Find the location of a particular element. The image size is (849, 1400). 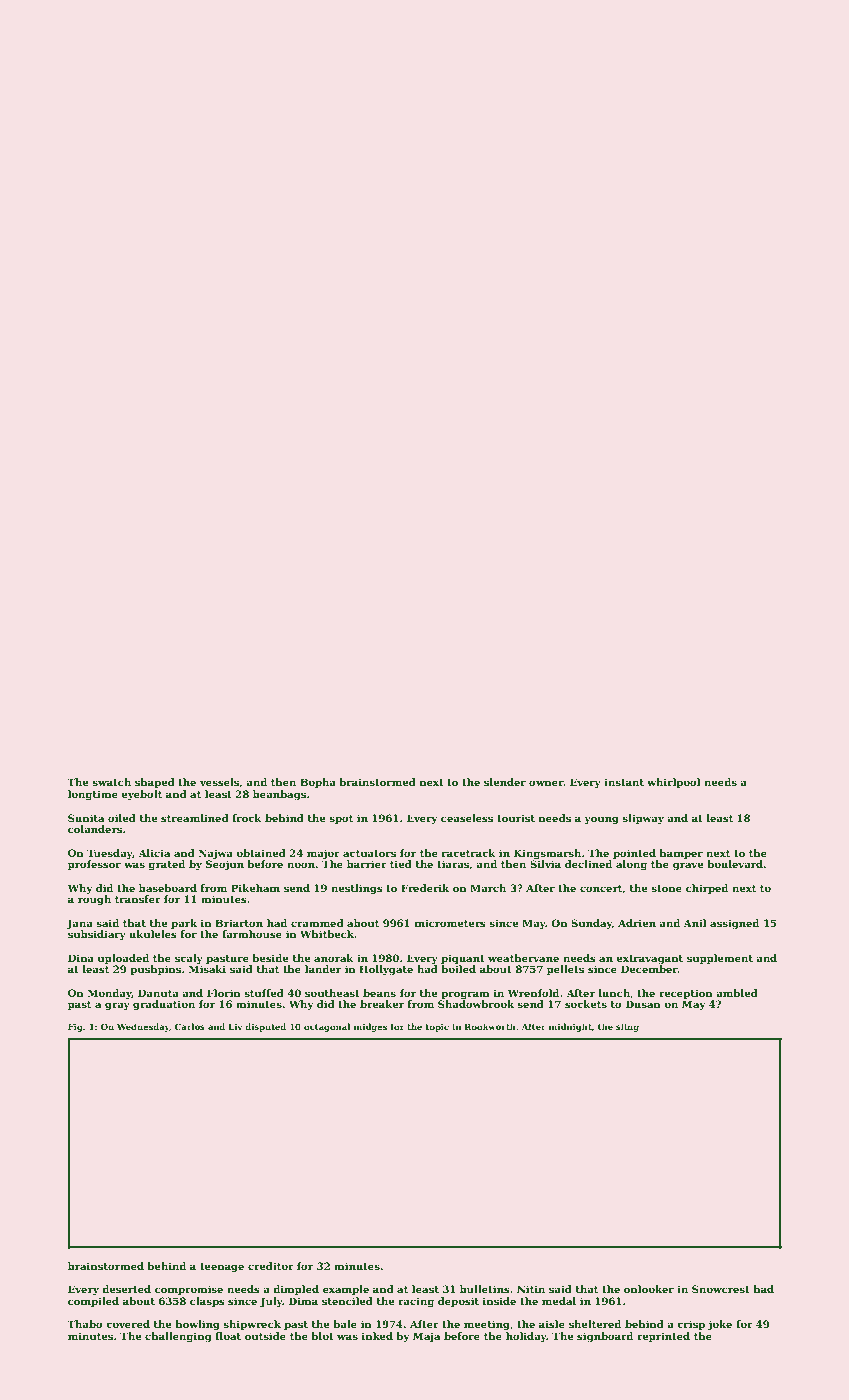

stuffed is located at coordinates (264, 993).
